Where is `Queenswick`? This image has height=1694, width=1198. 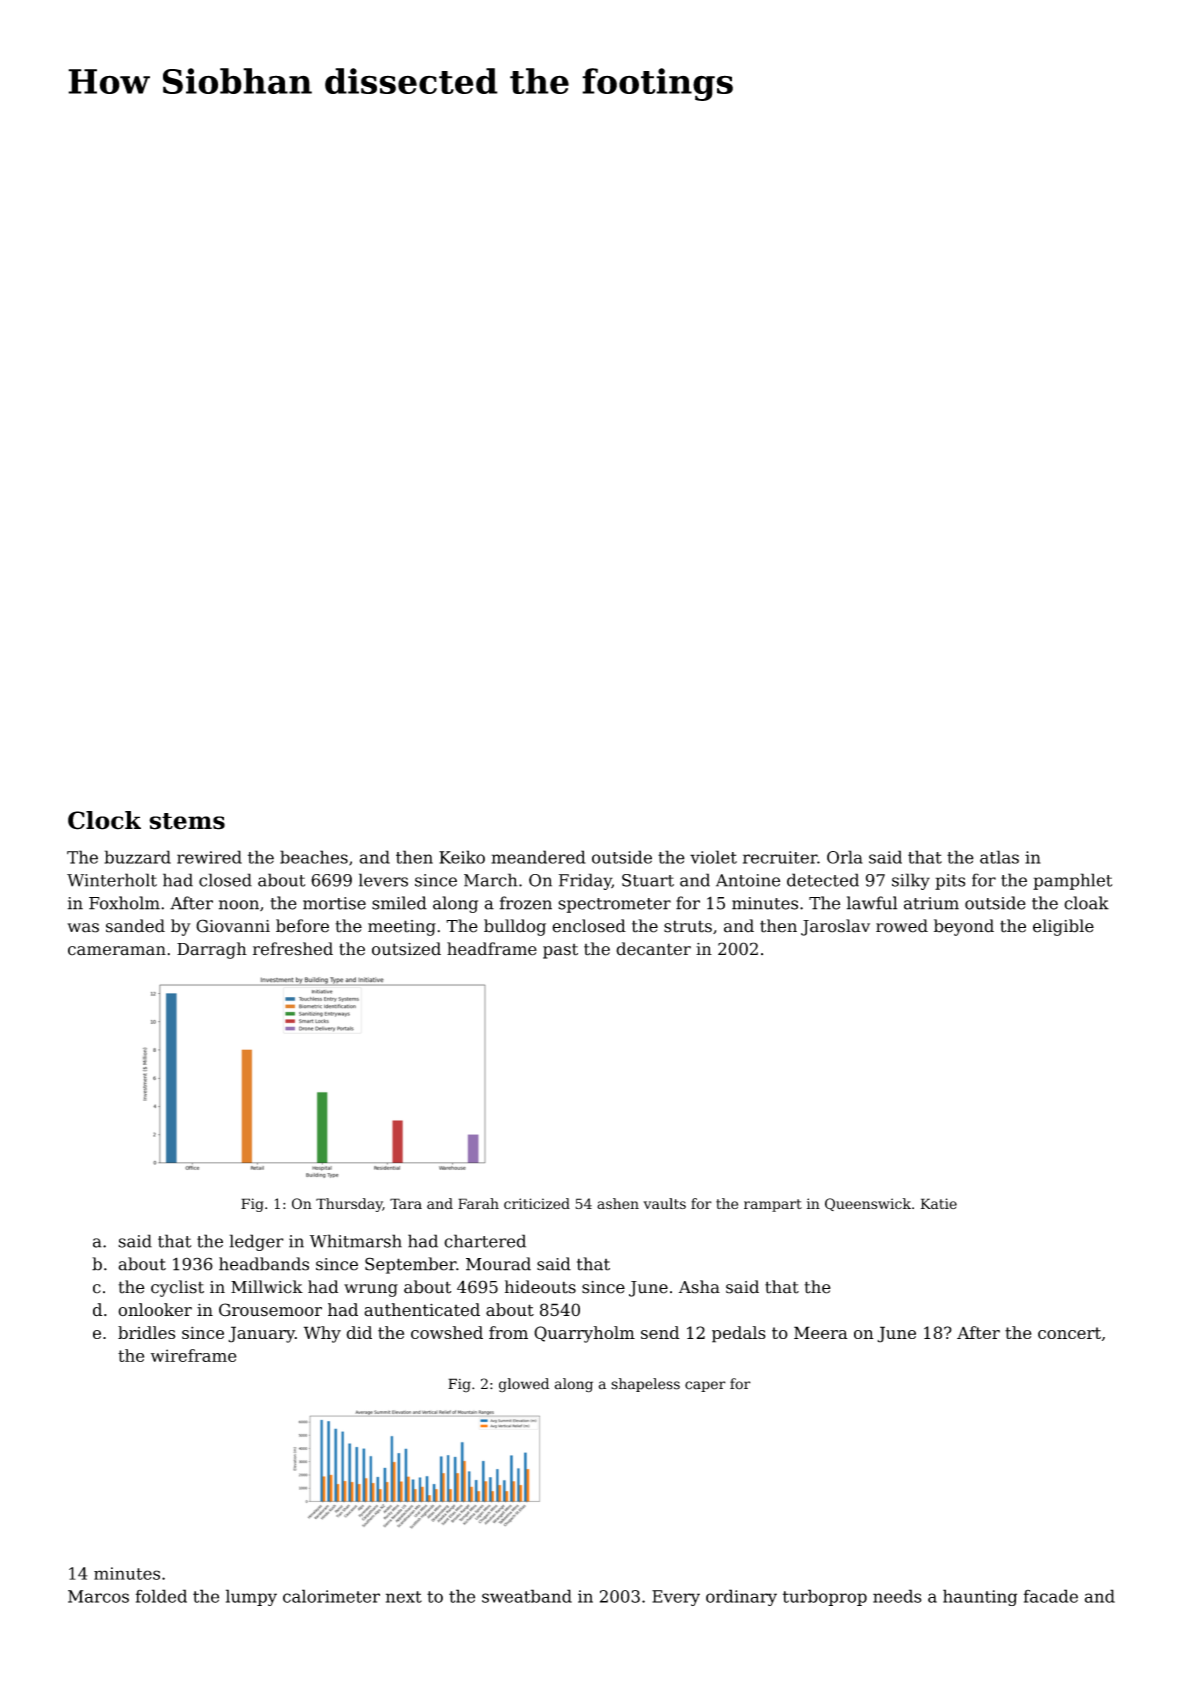
Queenswick is located at coordinates (868, 1204).
